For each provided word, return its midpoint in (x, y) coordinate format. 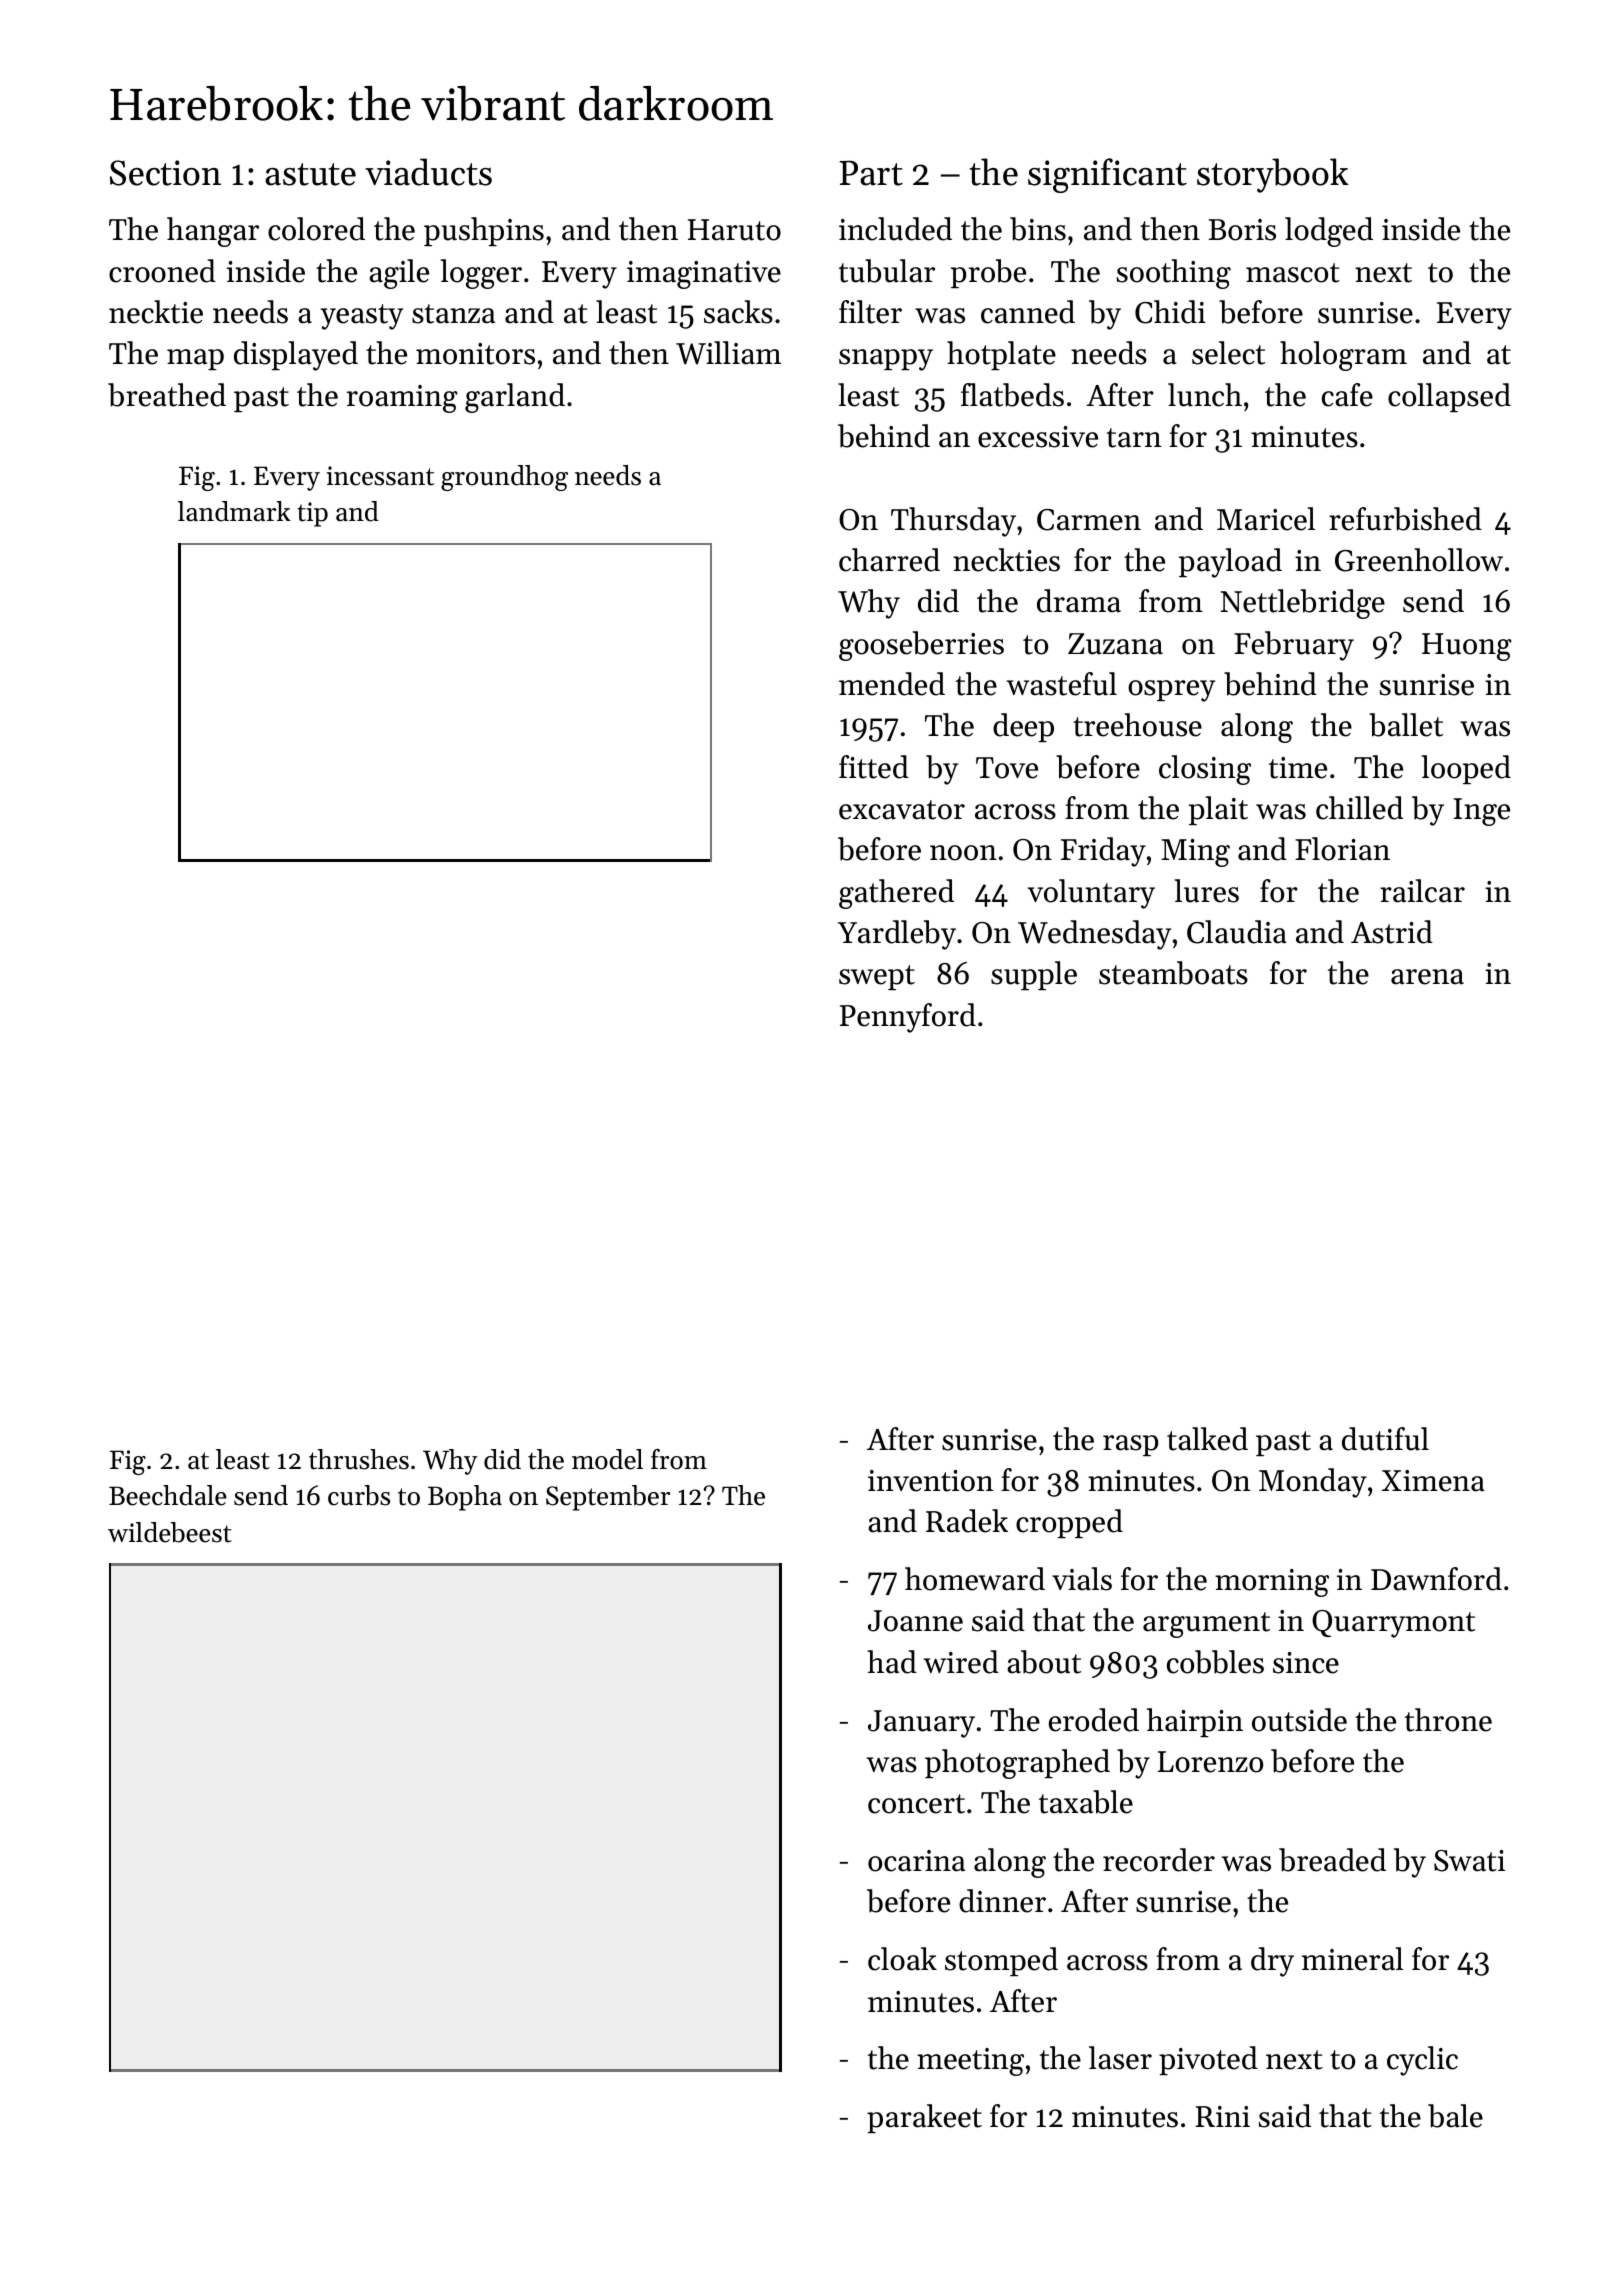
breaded (1332, 1860)
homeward (975, 1579)
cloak (902, 1959)
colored (316, 229)
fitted (874, 767)
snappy (886, 360)
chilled (1359, 808)
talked (1207, 1439)
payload (1230, 563)
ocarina (916, 1861)
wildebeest (170, 1532)
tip (312, 514)
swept (877, 977)
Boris (1242, 230)
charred (889, 560)
